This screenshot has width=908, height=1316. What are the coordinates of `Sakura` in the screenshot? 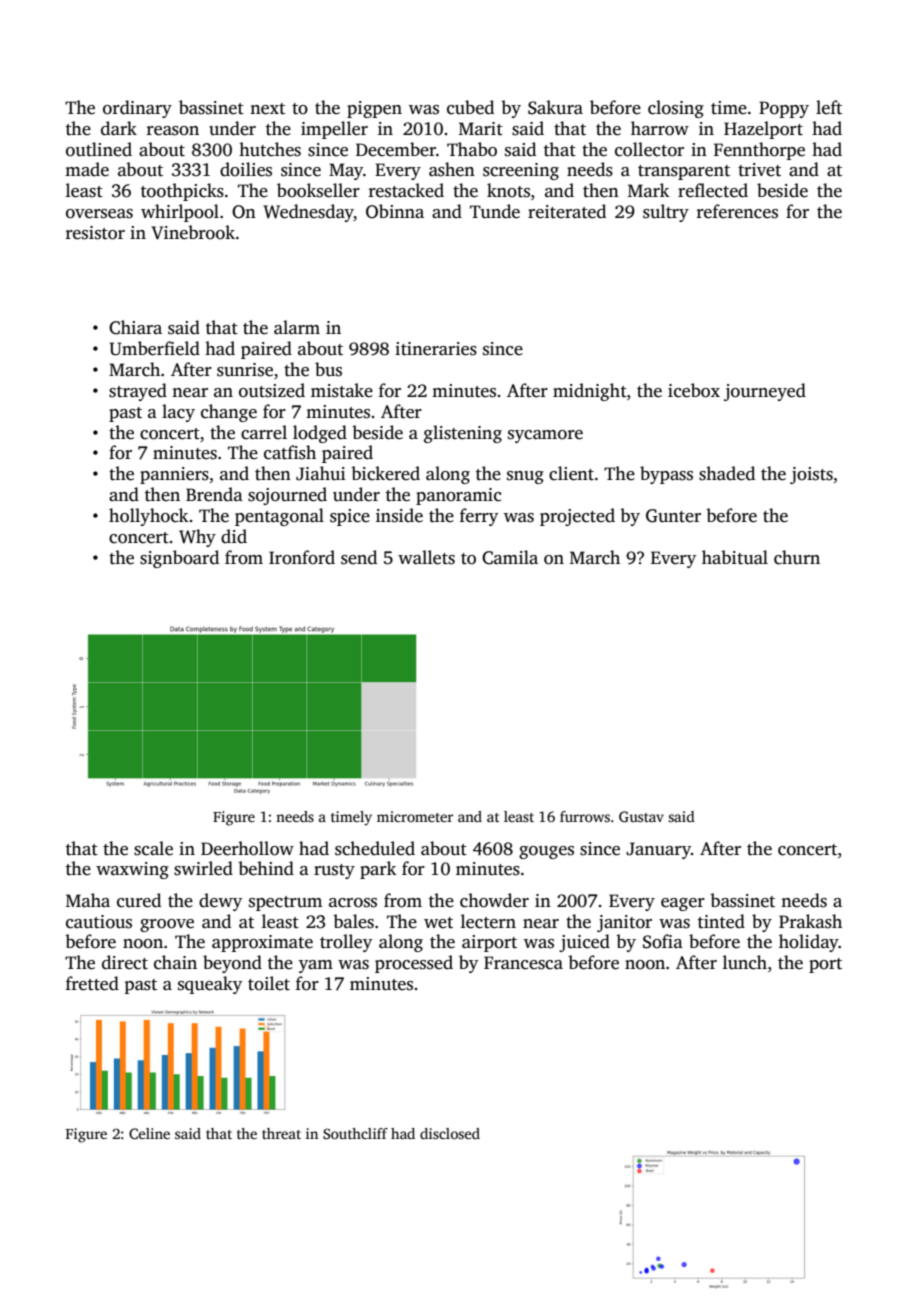 It's located at (555, 107).
